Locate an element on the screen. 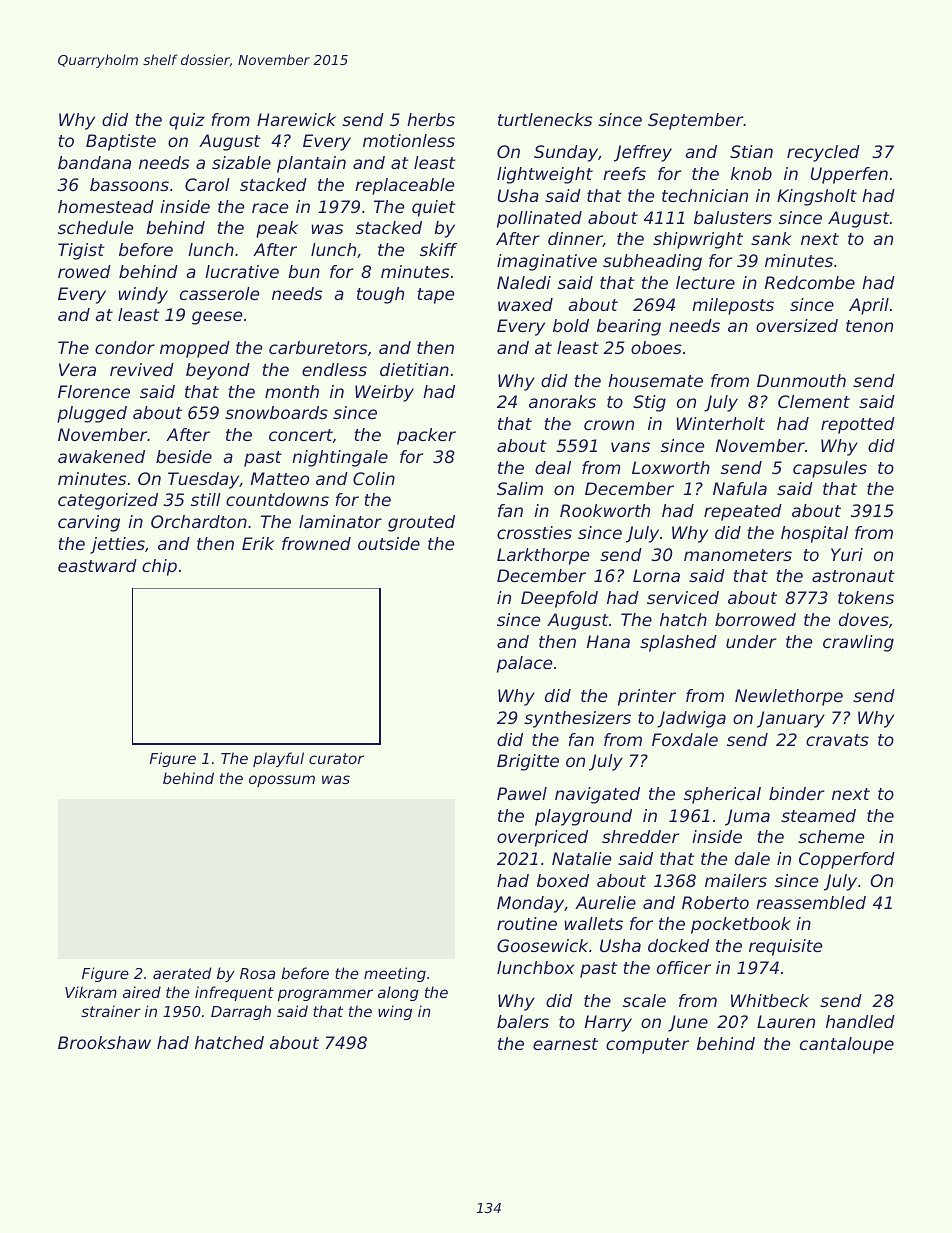  requisite is located at coordinates (785, 947).
